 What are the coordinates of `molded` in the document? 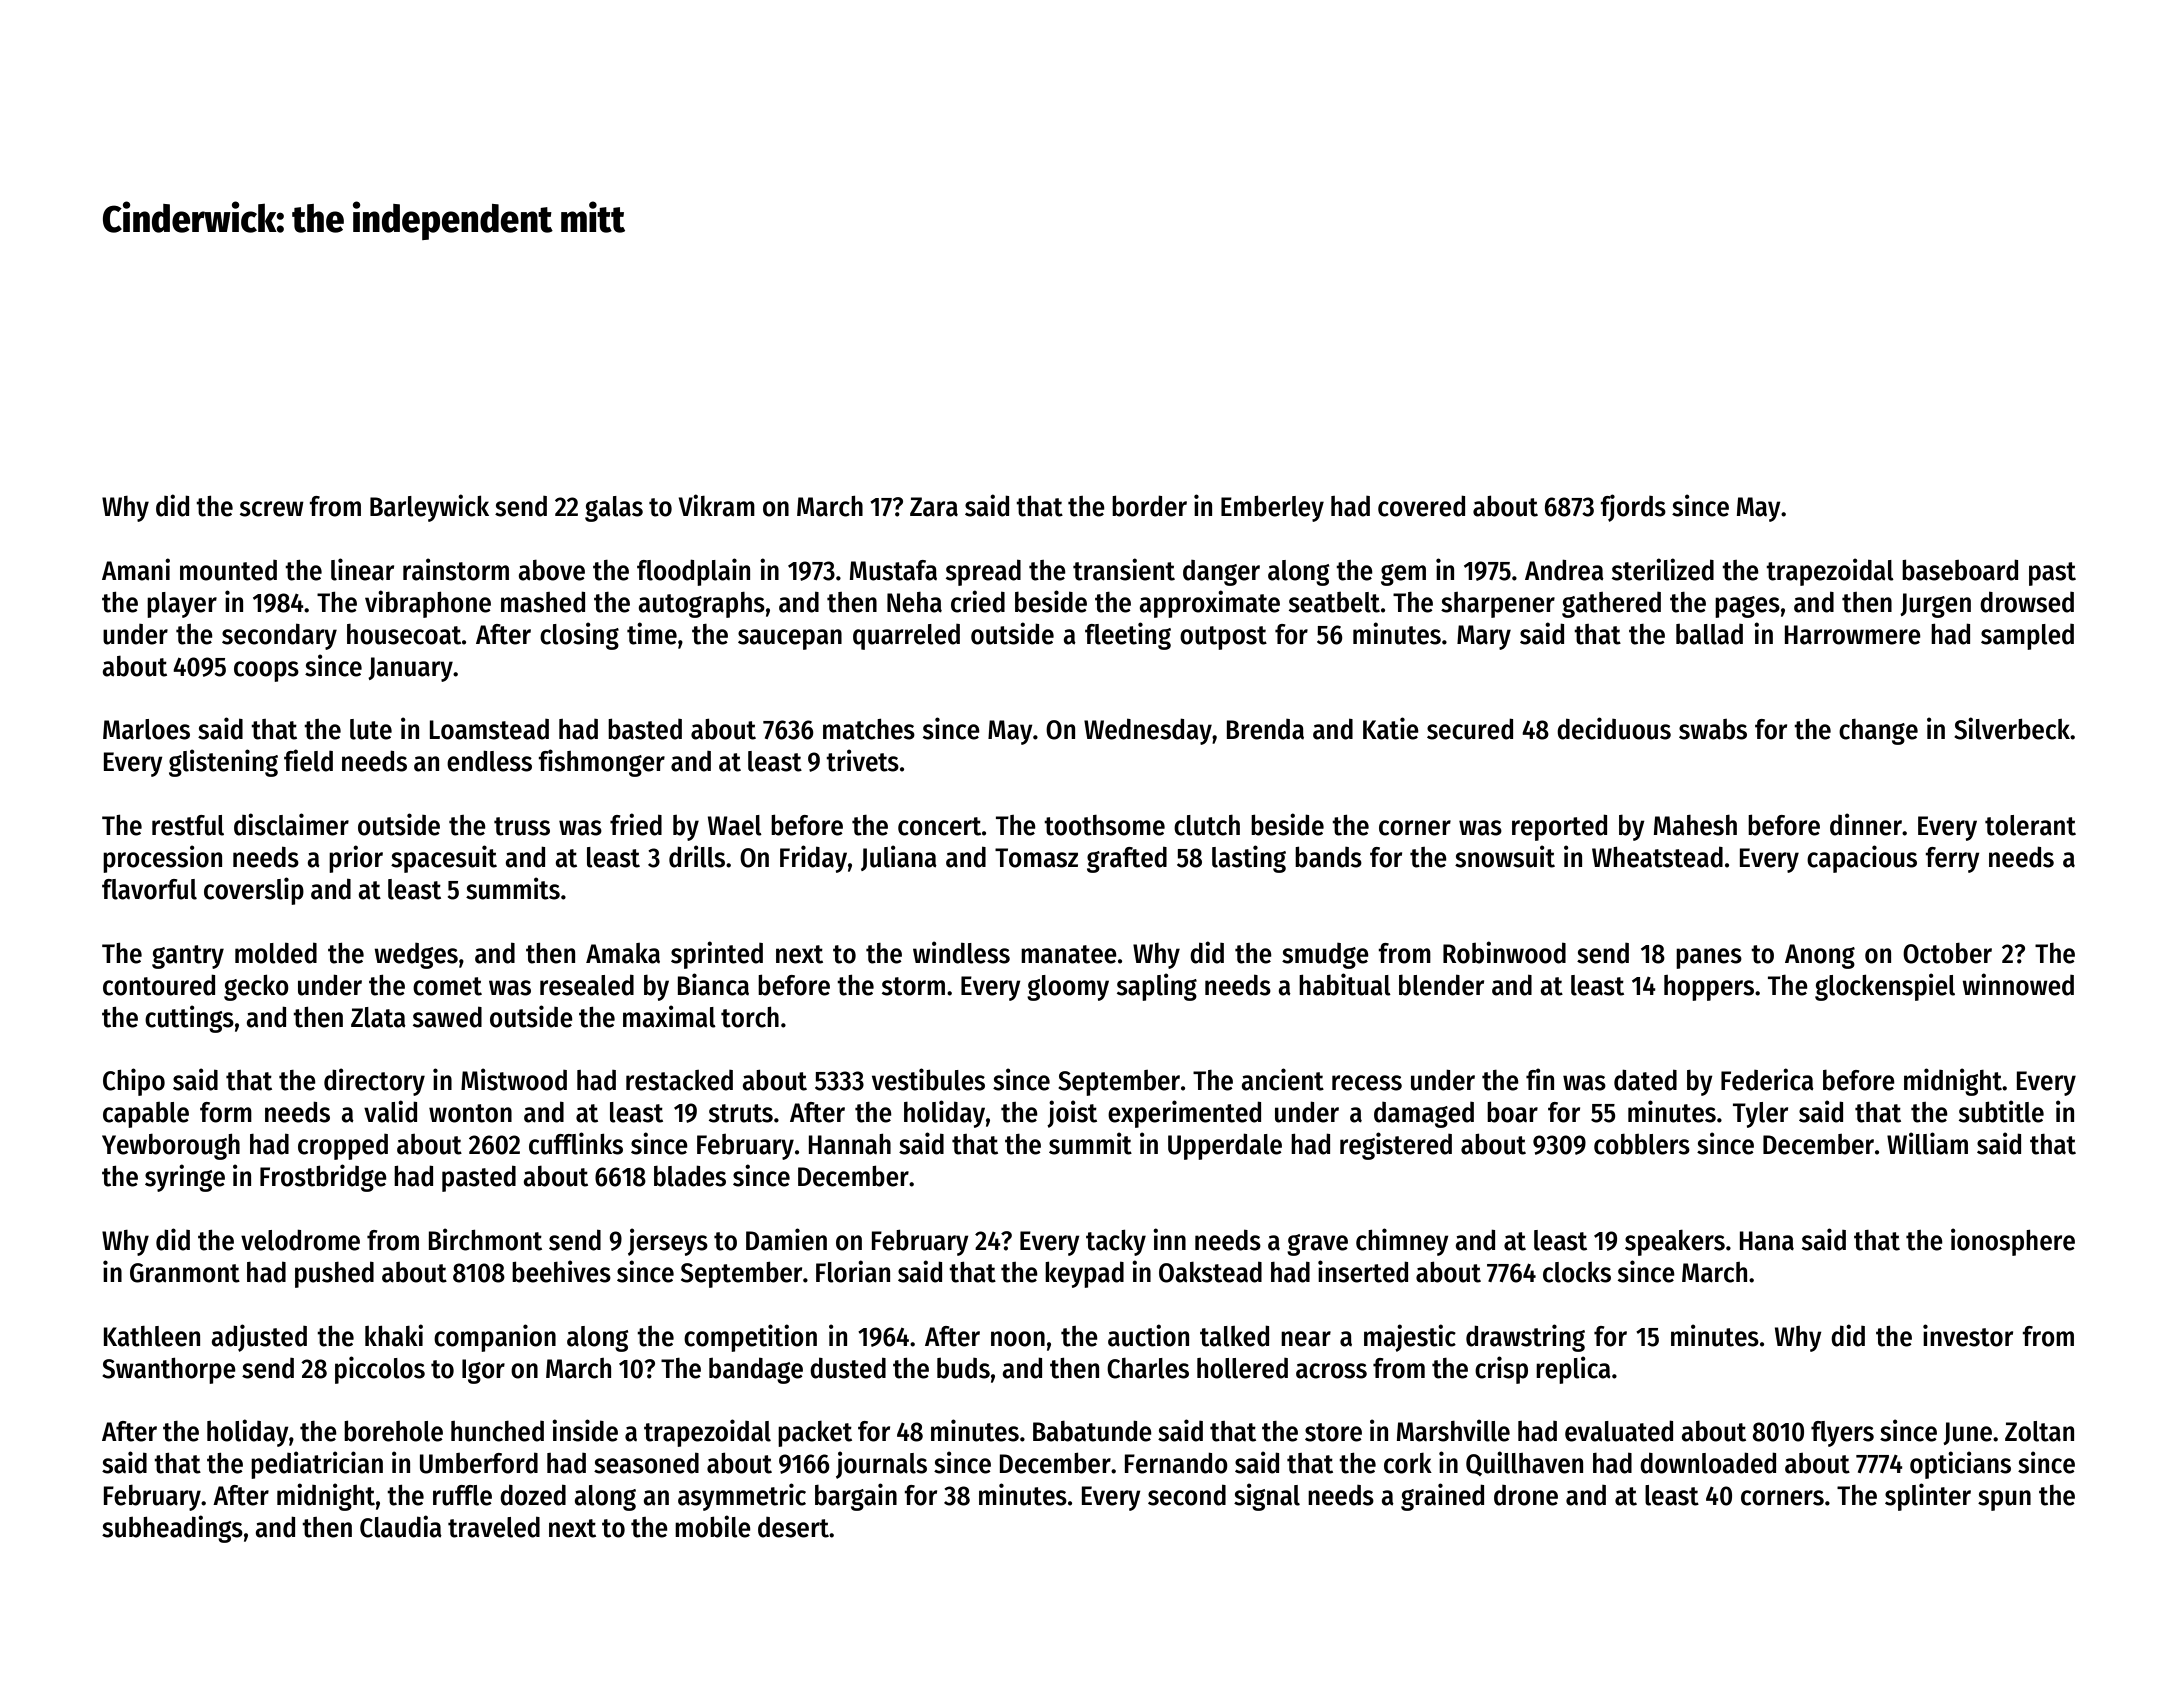 It's located at (276, 953).
